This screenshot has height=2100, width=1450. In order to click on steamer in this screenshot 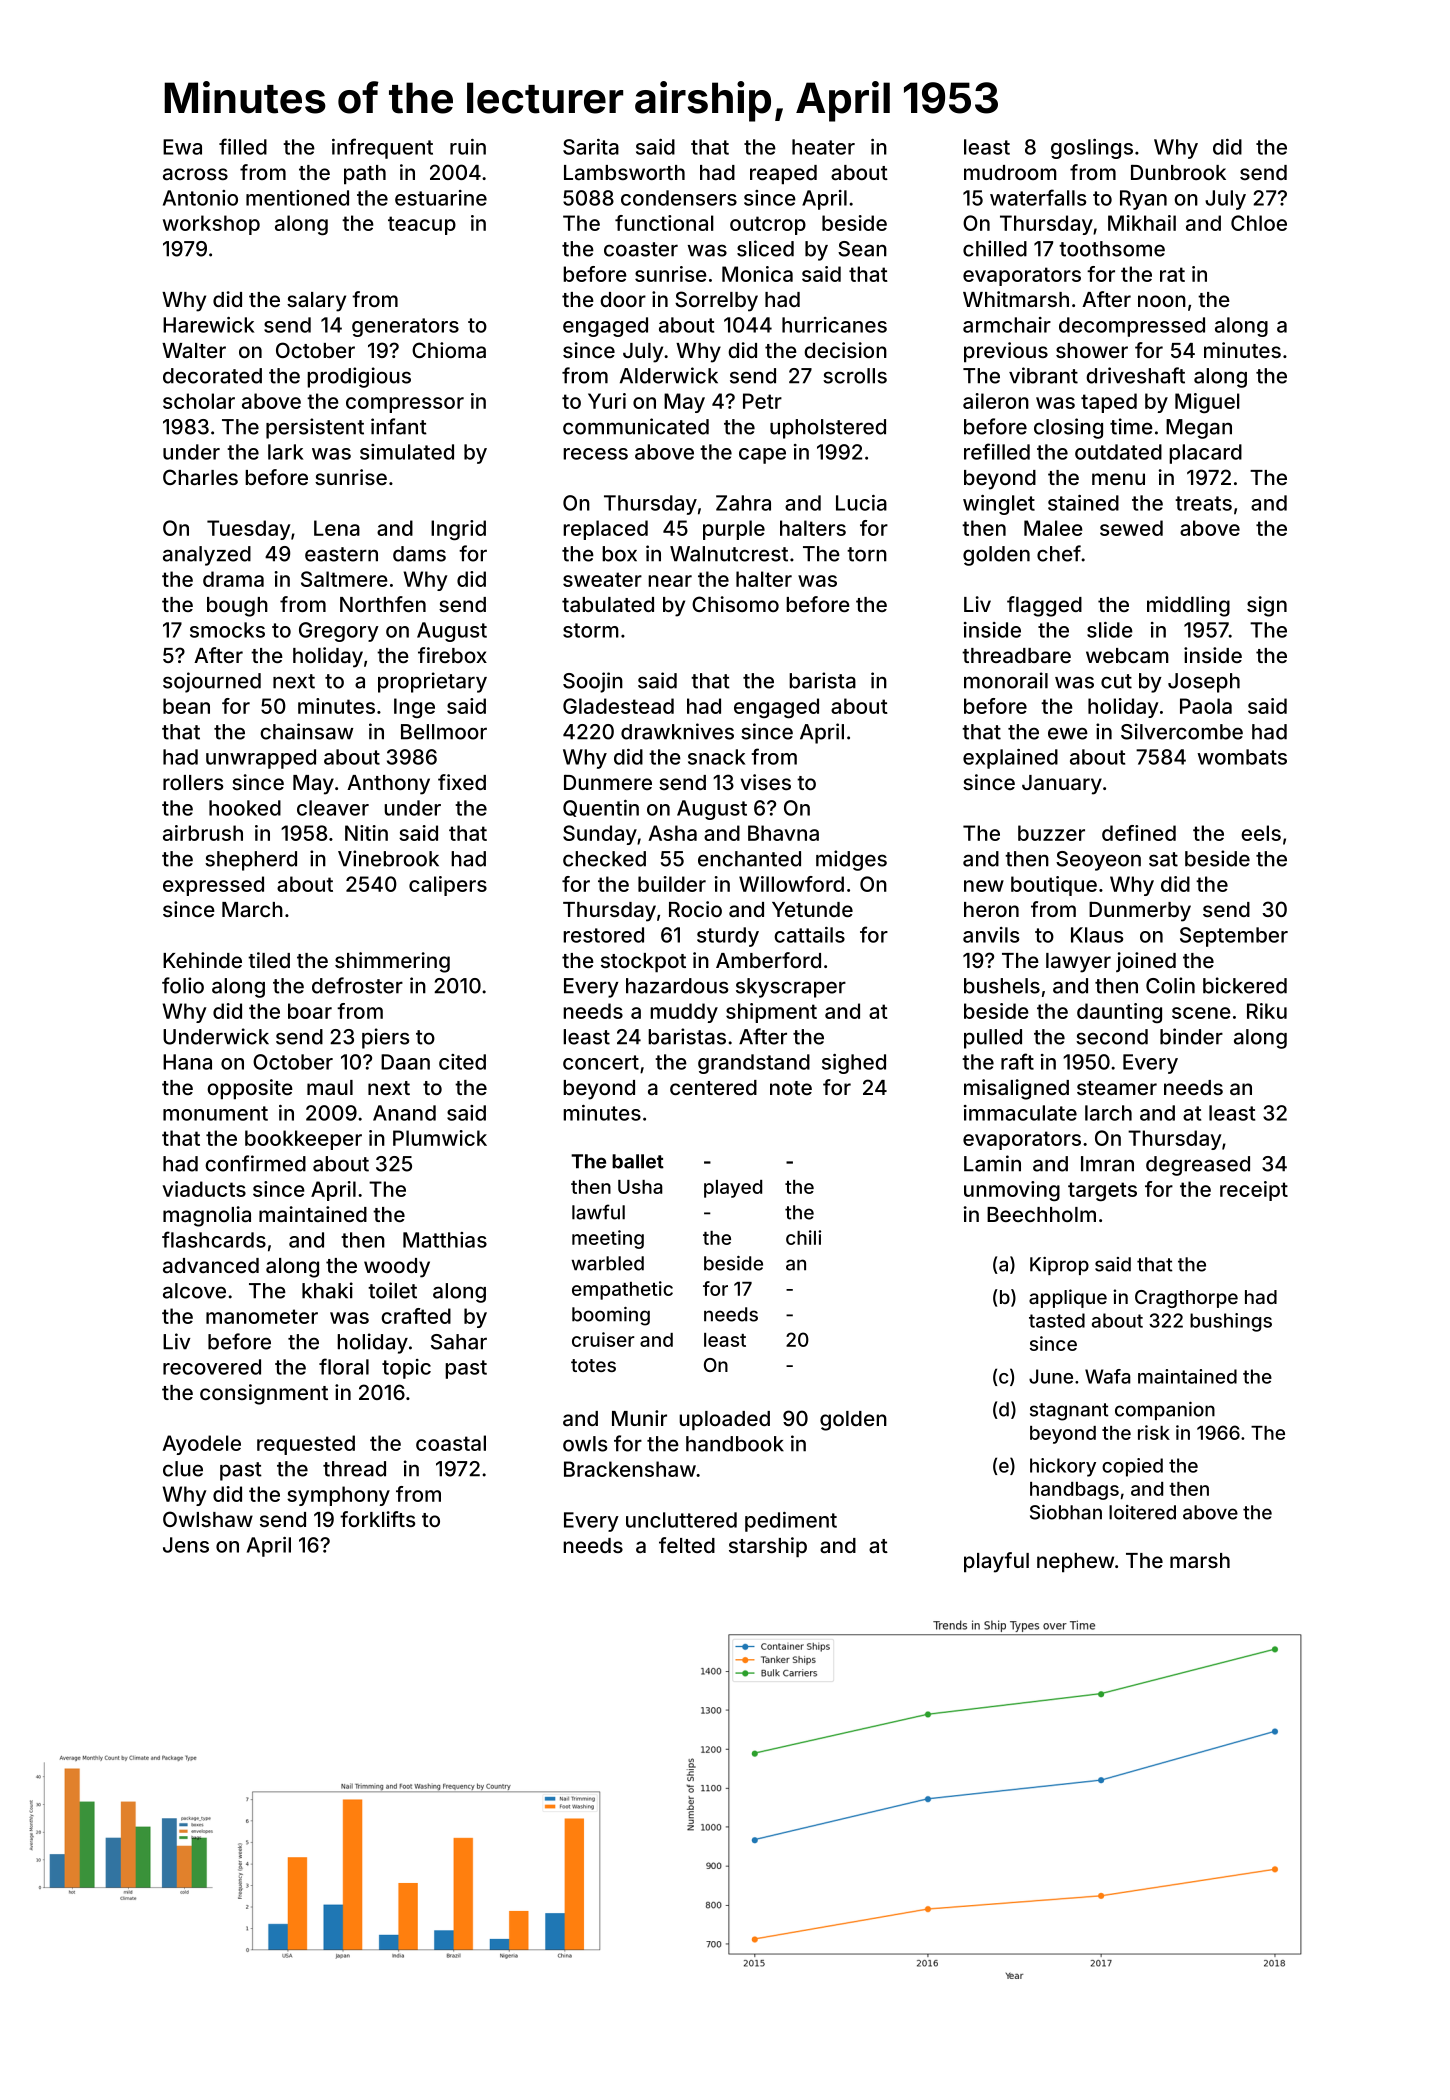, I will do `click(1117, 1088)`.
